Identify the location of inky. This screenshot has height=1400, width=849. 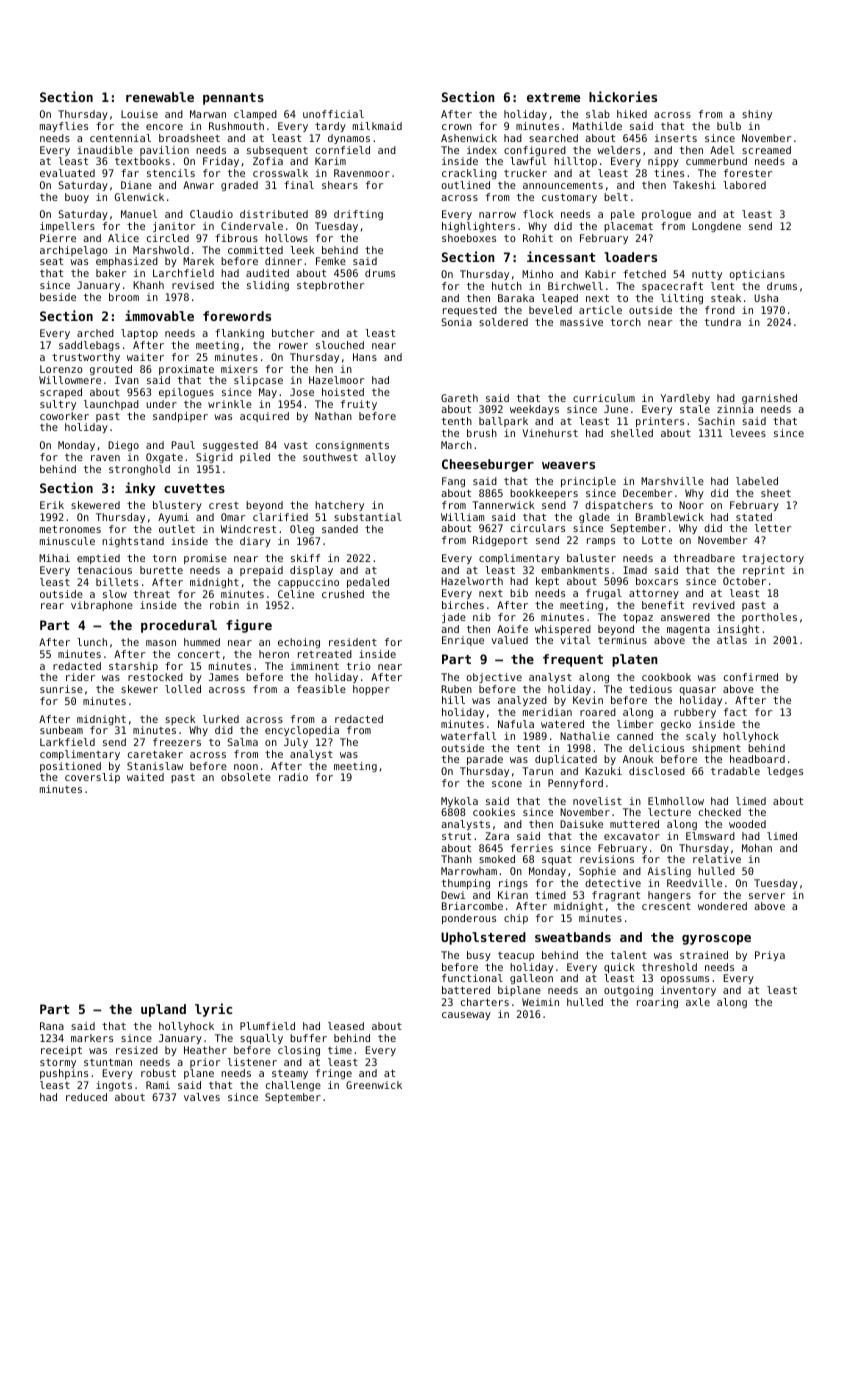
(140, 489).
